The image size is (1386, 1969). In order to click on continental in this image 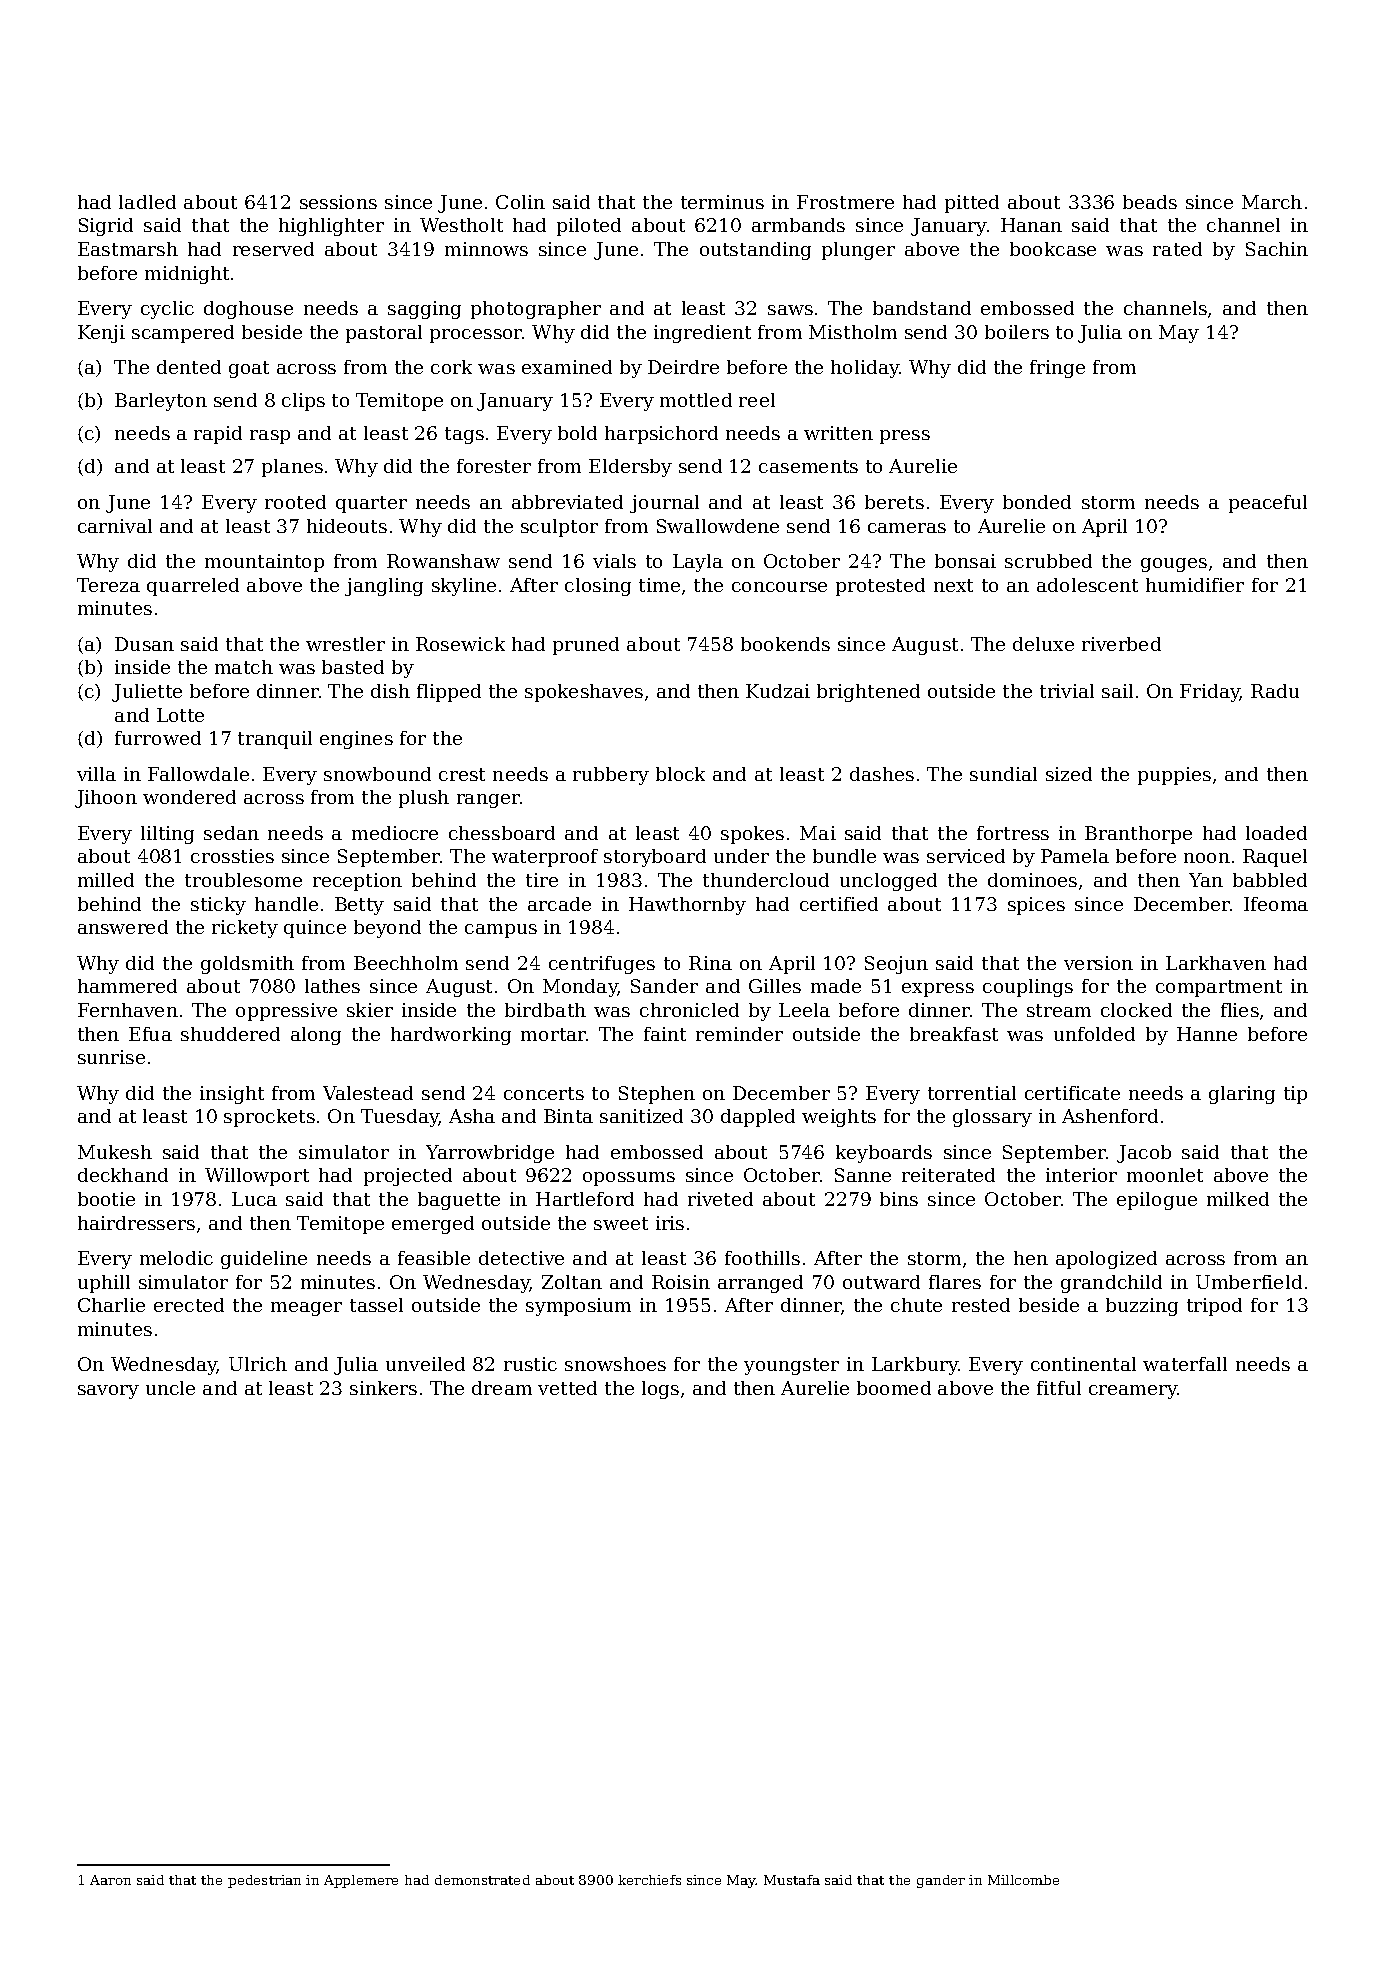, I will do `click(1083, 1364)`.
